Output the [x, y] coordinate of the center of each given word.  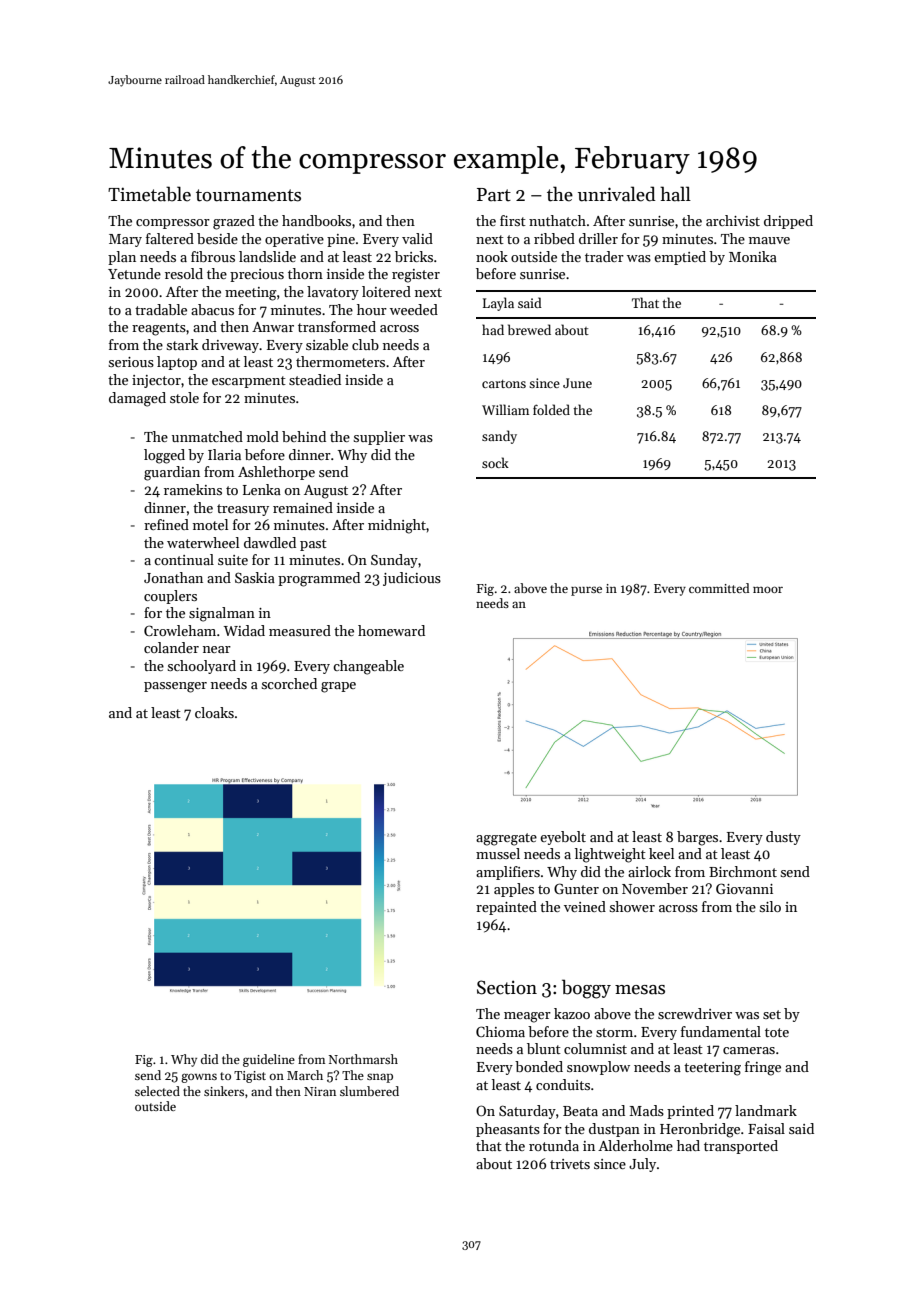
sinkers [224, 1091]
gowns [199, 1078]
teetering [712, 1069]
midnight [397, 526]
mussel [498, 853]
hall [675, 194]
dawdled [270, 542]
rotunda [554, 1145]
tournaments [248, 195]
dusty [783, 838]
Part [494, 195]
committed [719, 588]
